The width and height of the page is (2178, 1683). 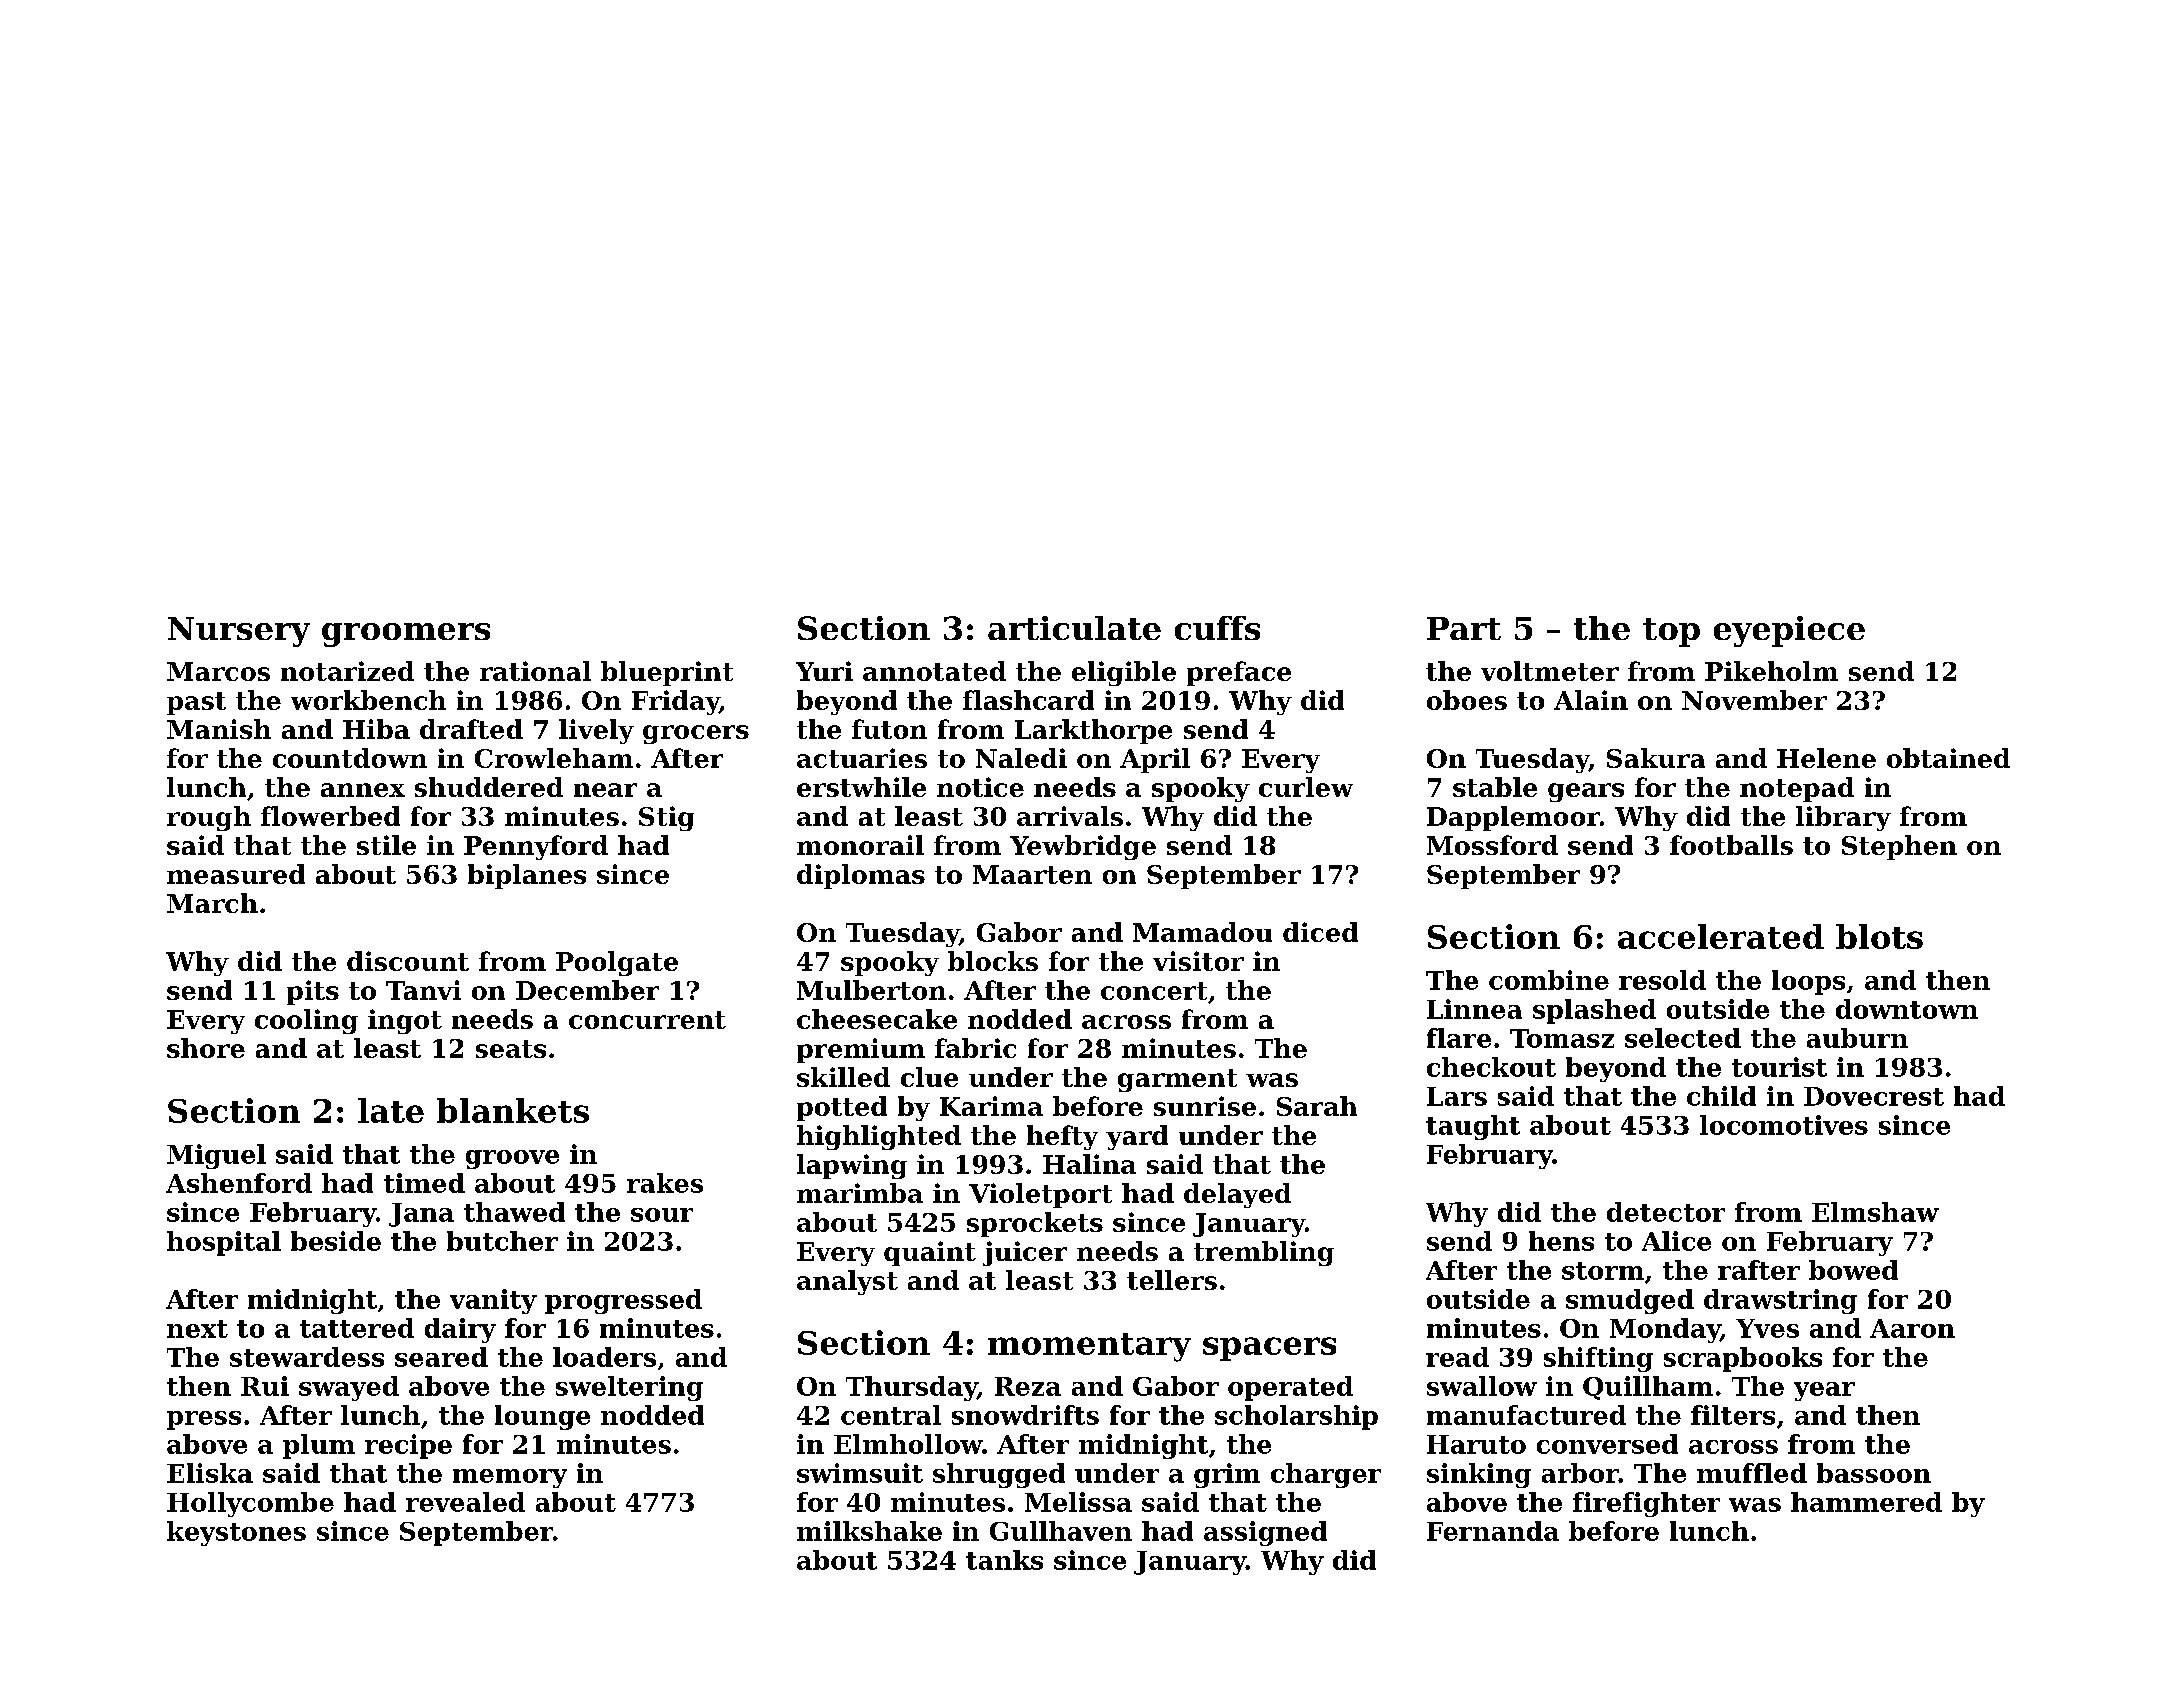 I want to click on resold, so click(x=1662, y=980).
